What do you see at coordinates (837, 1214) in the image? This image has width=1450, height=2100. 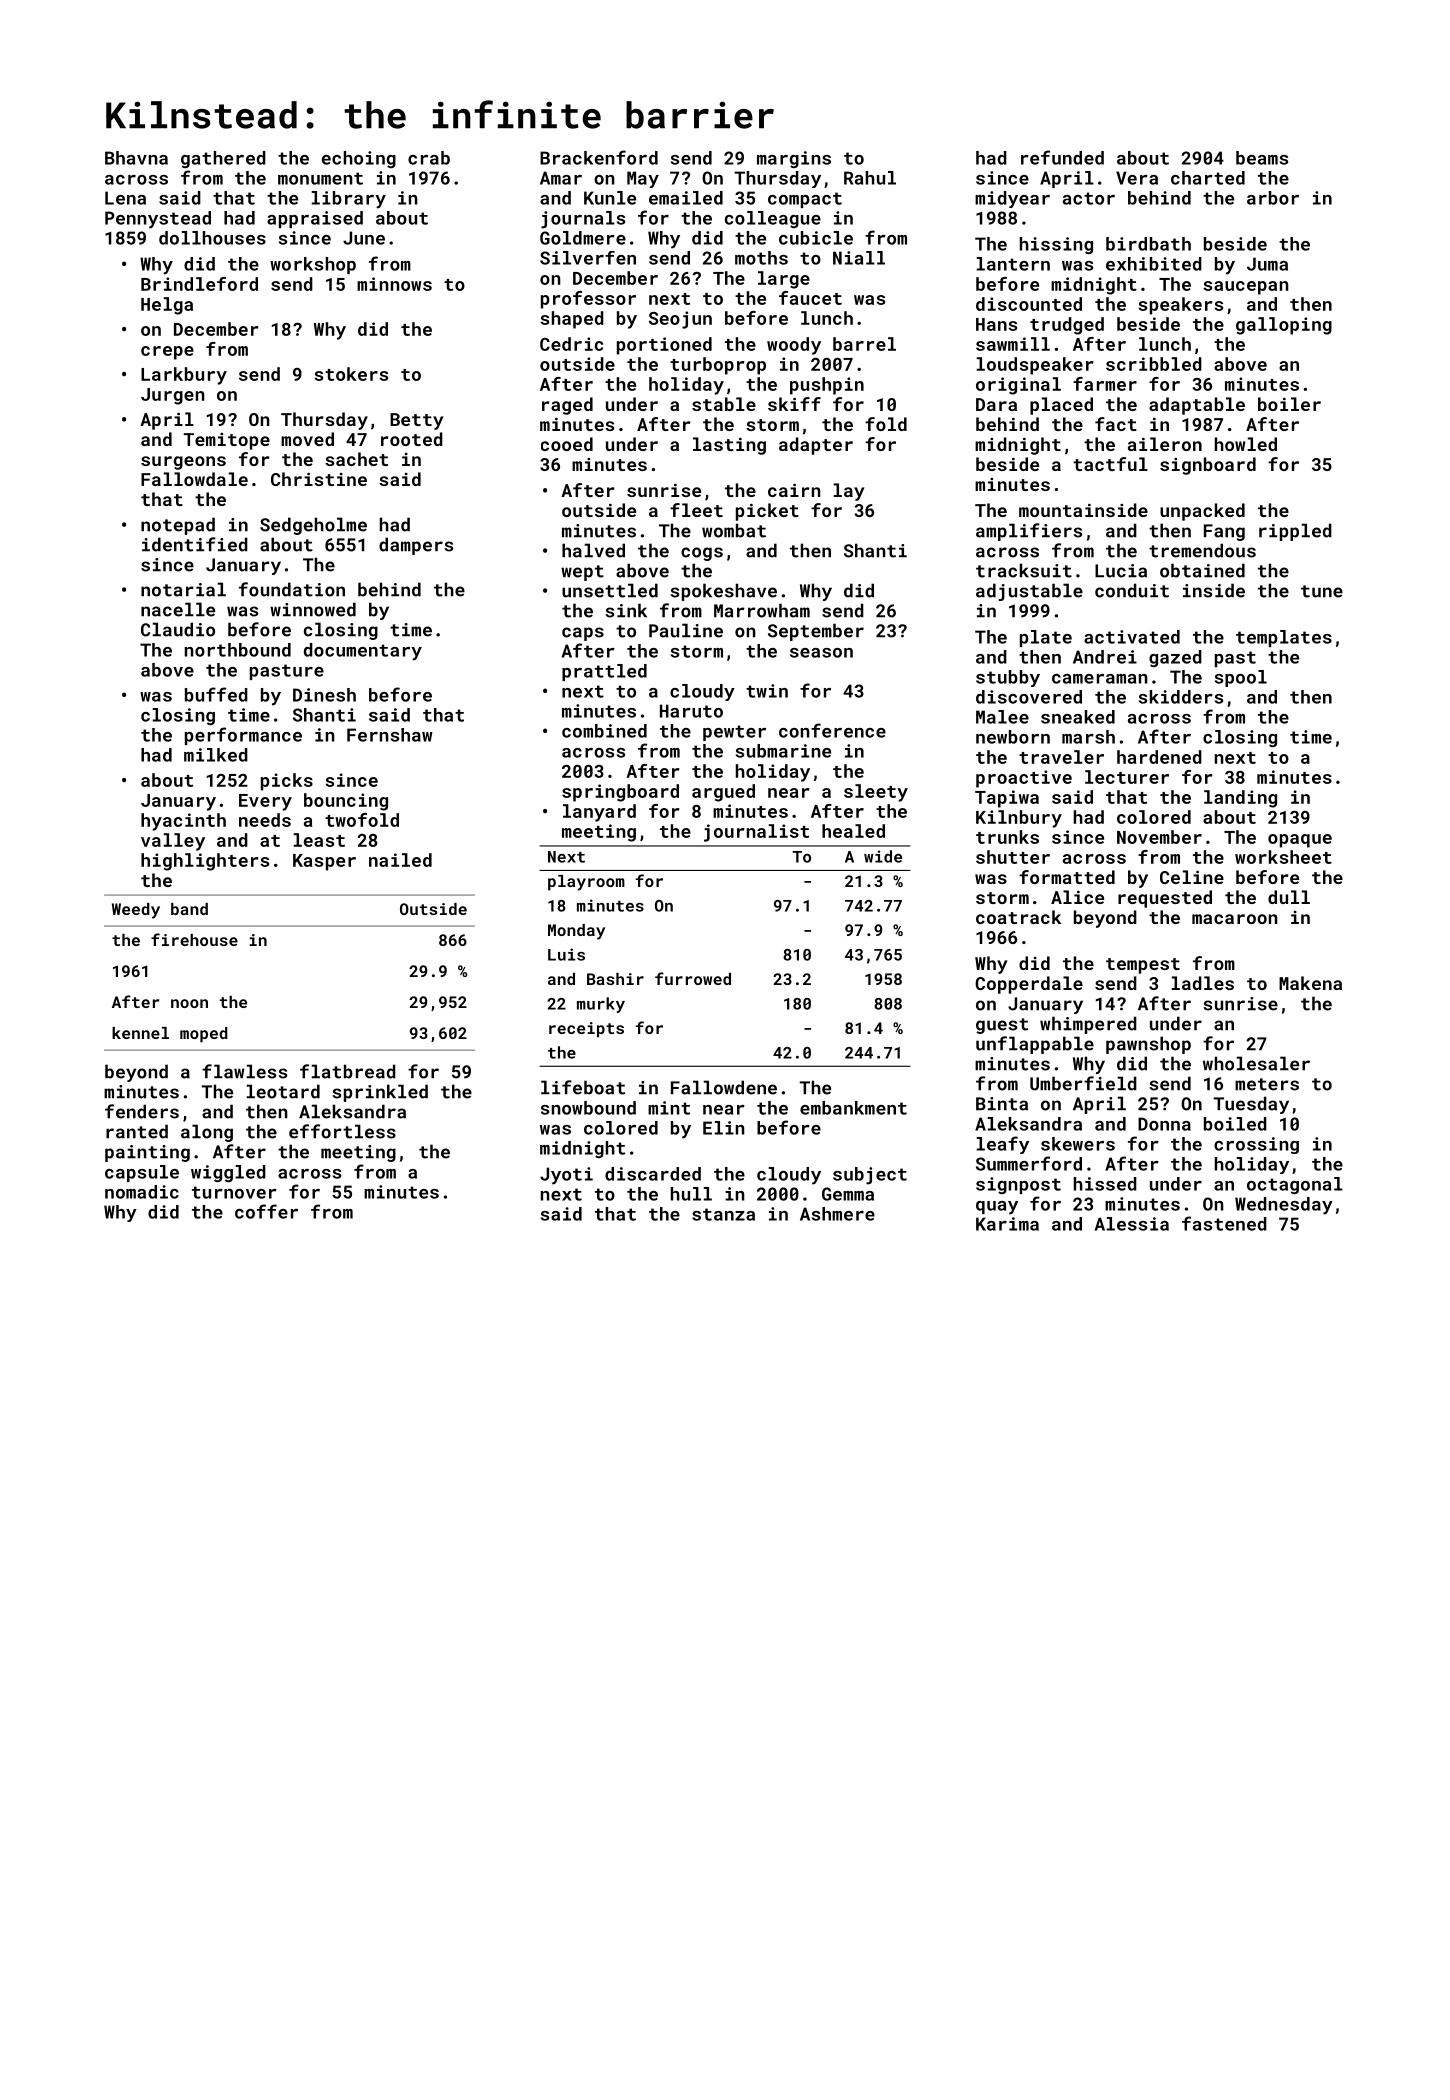 I see `Ashmere` at bounding box center [837, 1214].
